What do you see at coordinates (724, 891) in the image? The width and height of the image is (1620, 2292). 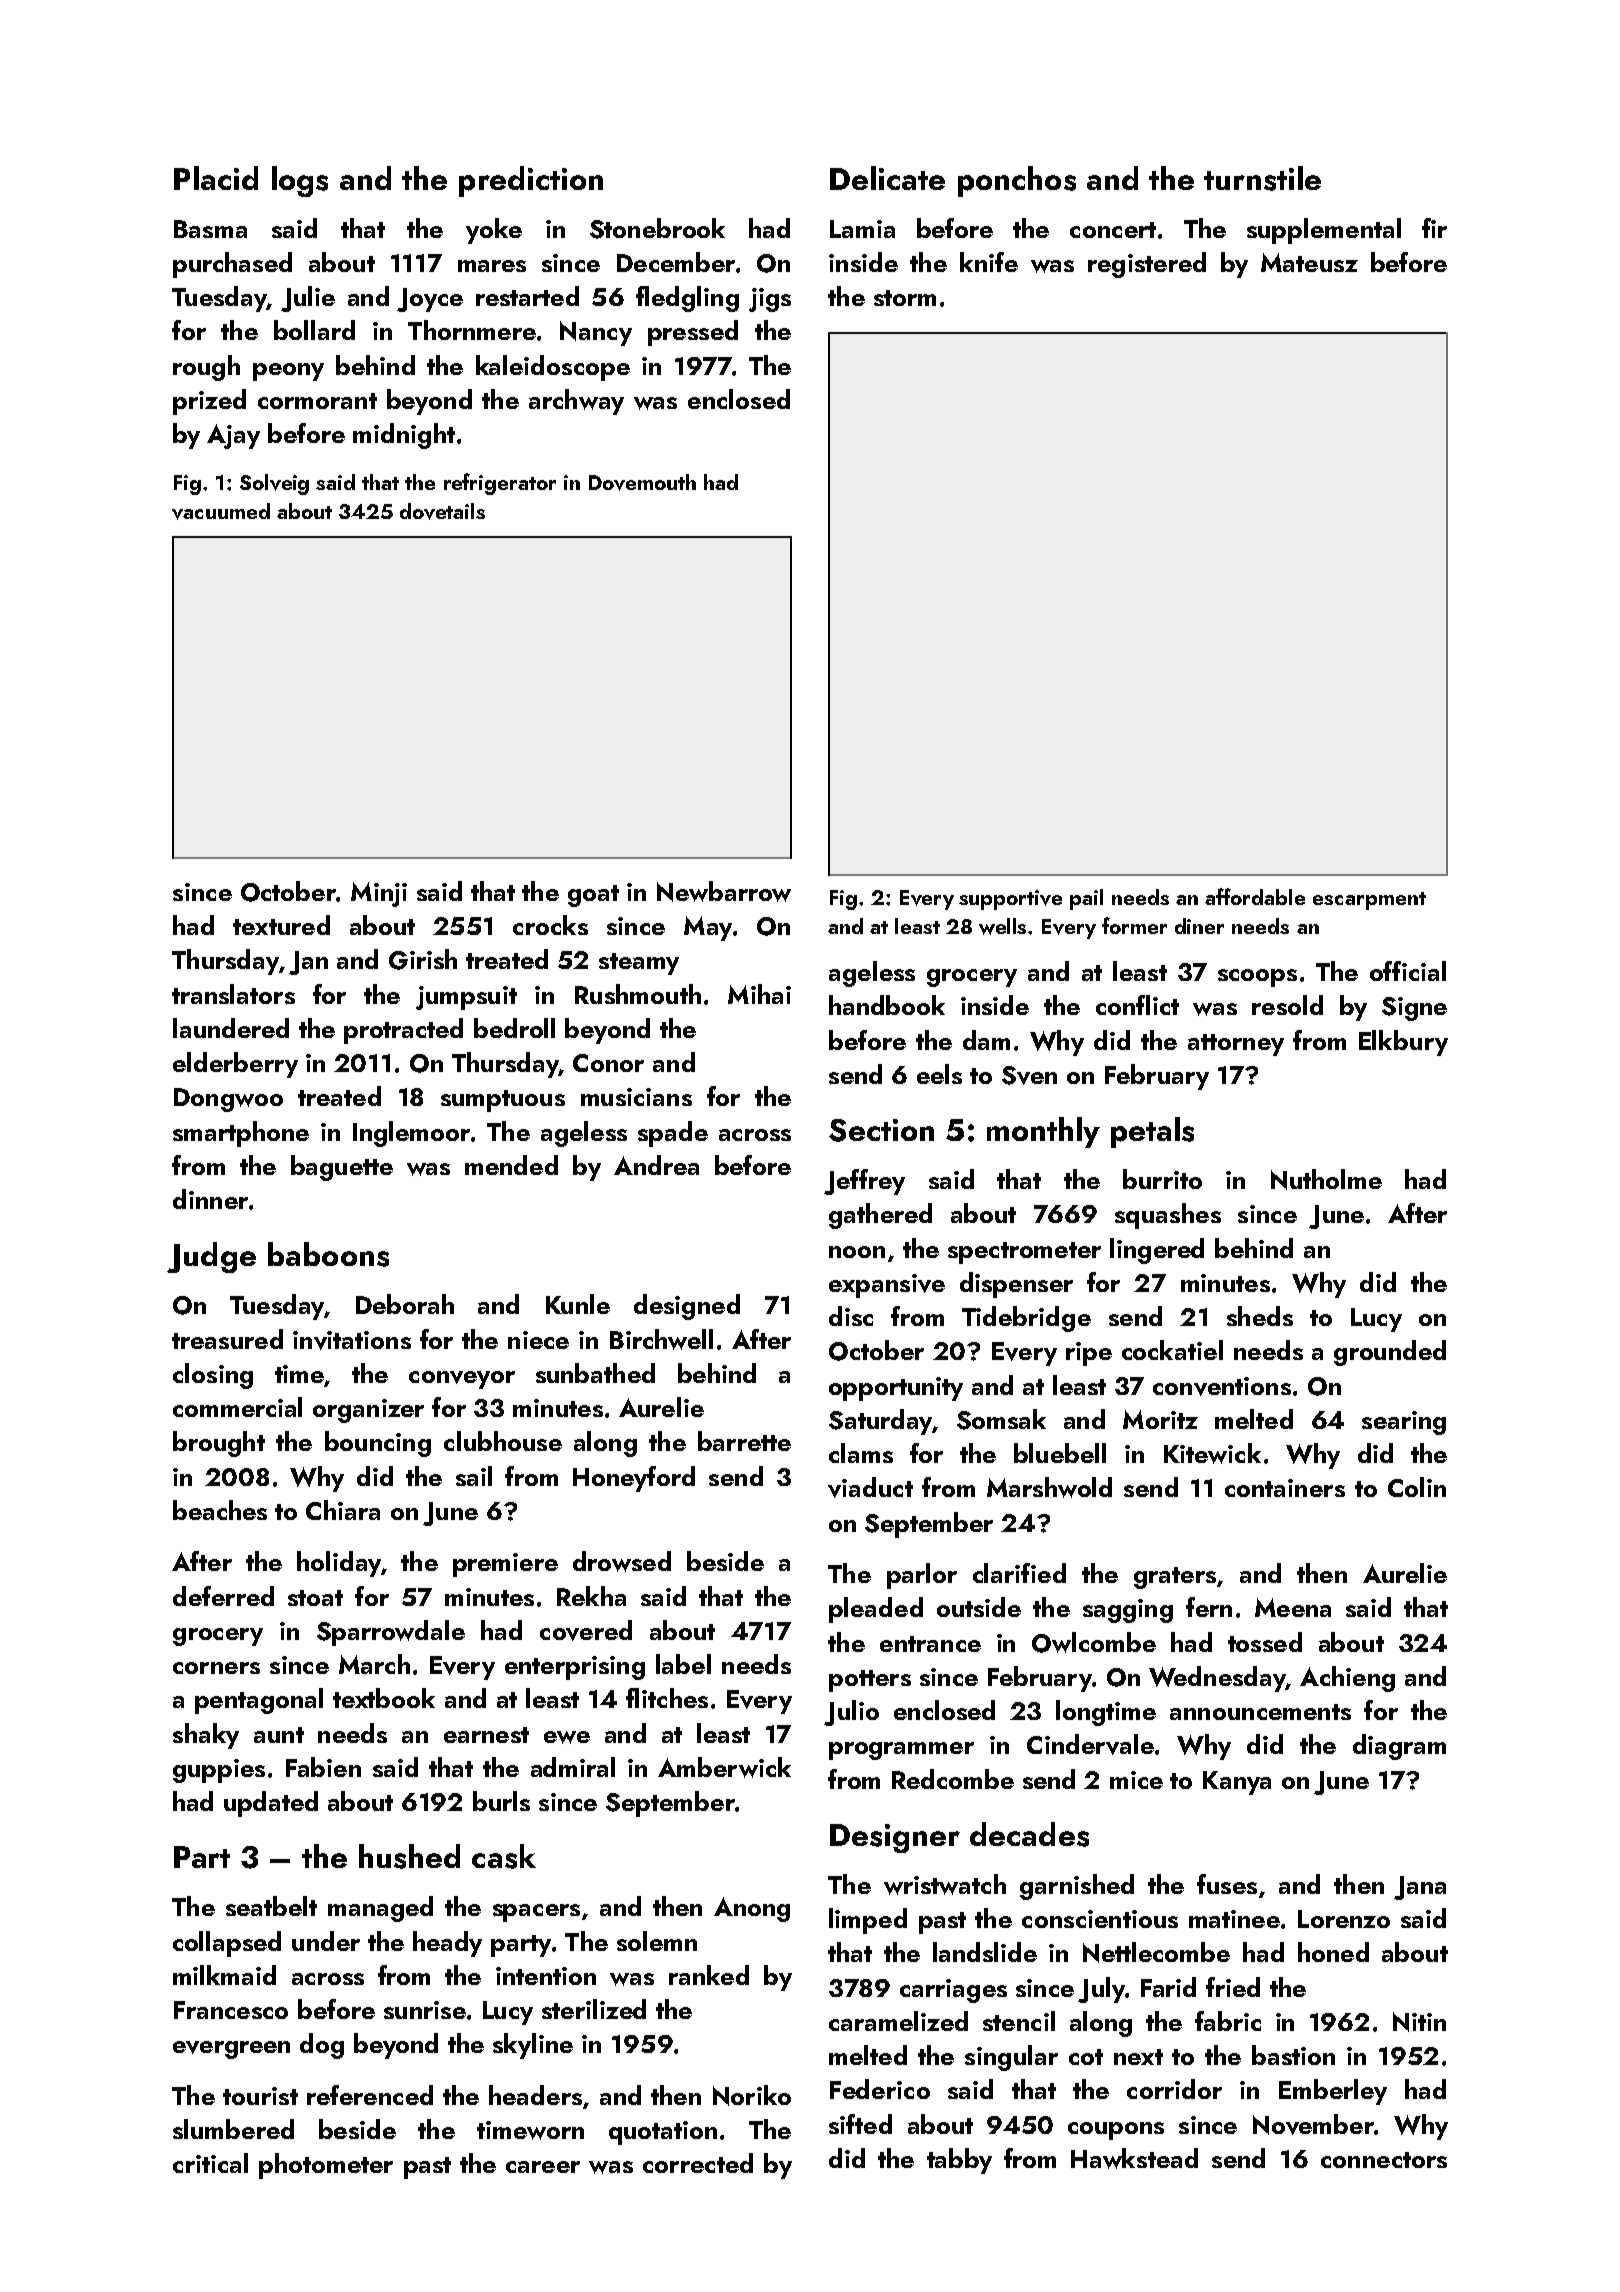 I see `Newbarrow` at bounding box center [724, 891].
